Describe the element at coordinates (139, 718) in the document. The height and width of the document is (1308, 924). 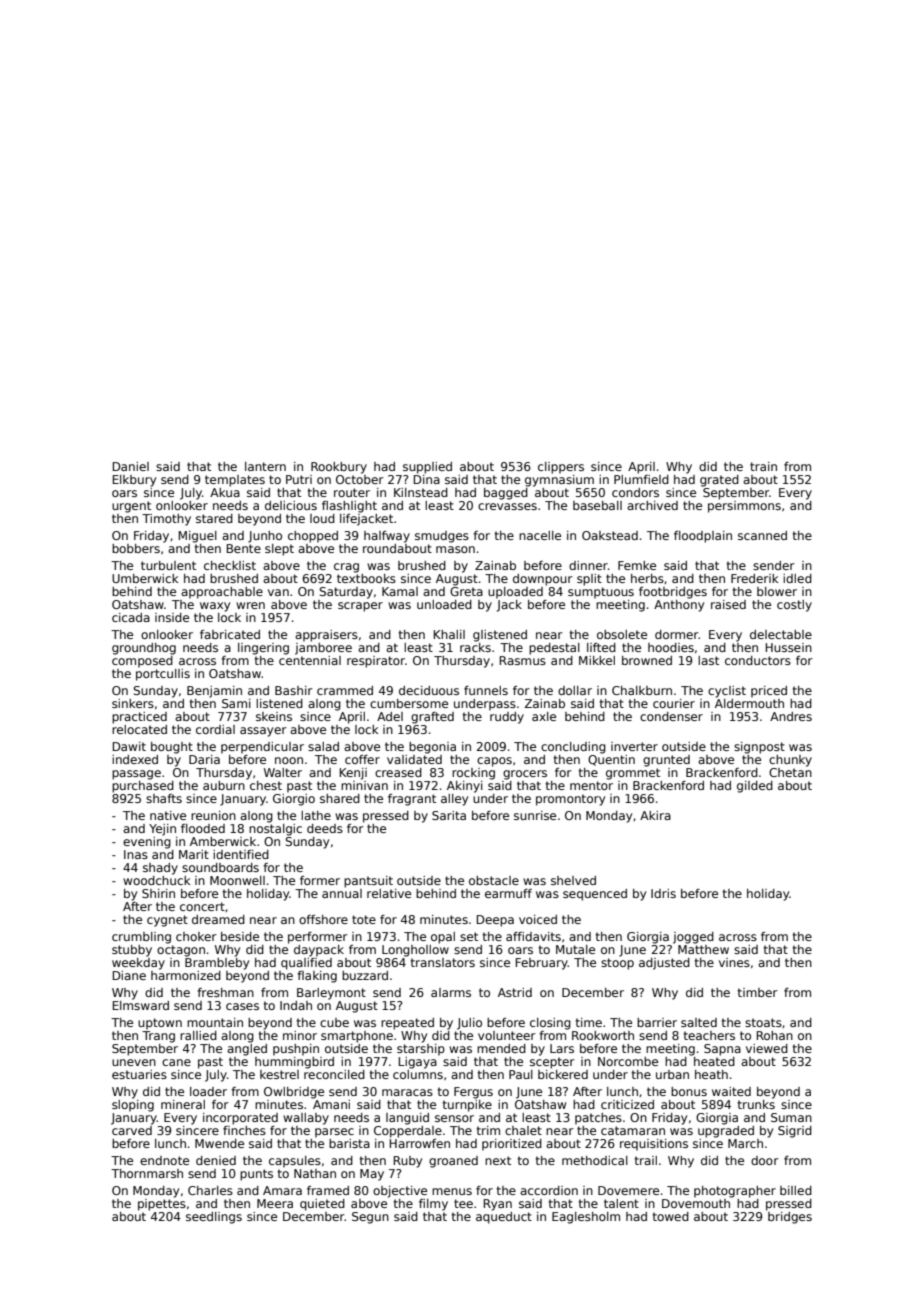
I see `practiced` at that location.
